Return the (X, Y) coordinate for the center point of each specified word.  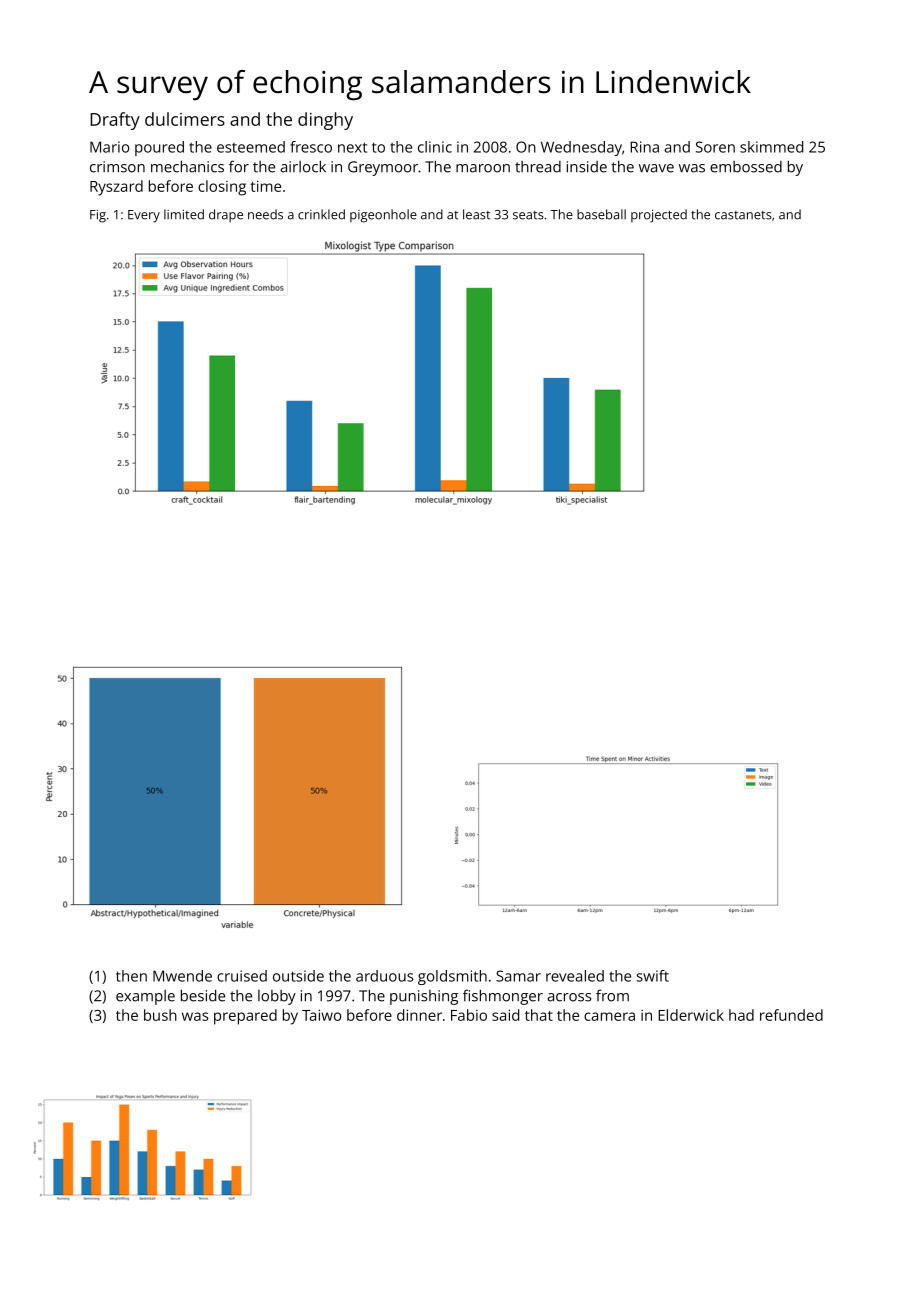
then (131, 976)
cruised (242, 976)
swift (653, 976)
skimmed (771, 147)
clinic (435, 147)
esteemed (251, 147)
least (476, 214)
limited (184, 214)
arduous (384, 976)
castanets (743, 215)
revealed (575, 976)
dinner (419, 1015)
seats (528, 215)
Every (144, 216)
